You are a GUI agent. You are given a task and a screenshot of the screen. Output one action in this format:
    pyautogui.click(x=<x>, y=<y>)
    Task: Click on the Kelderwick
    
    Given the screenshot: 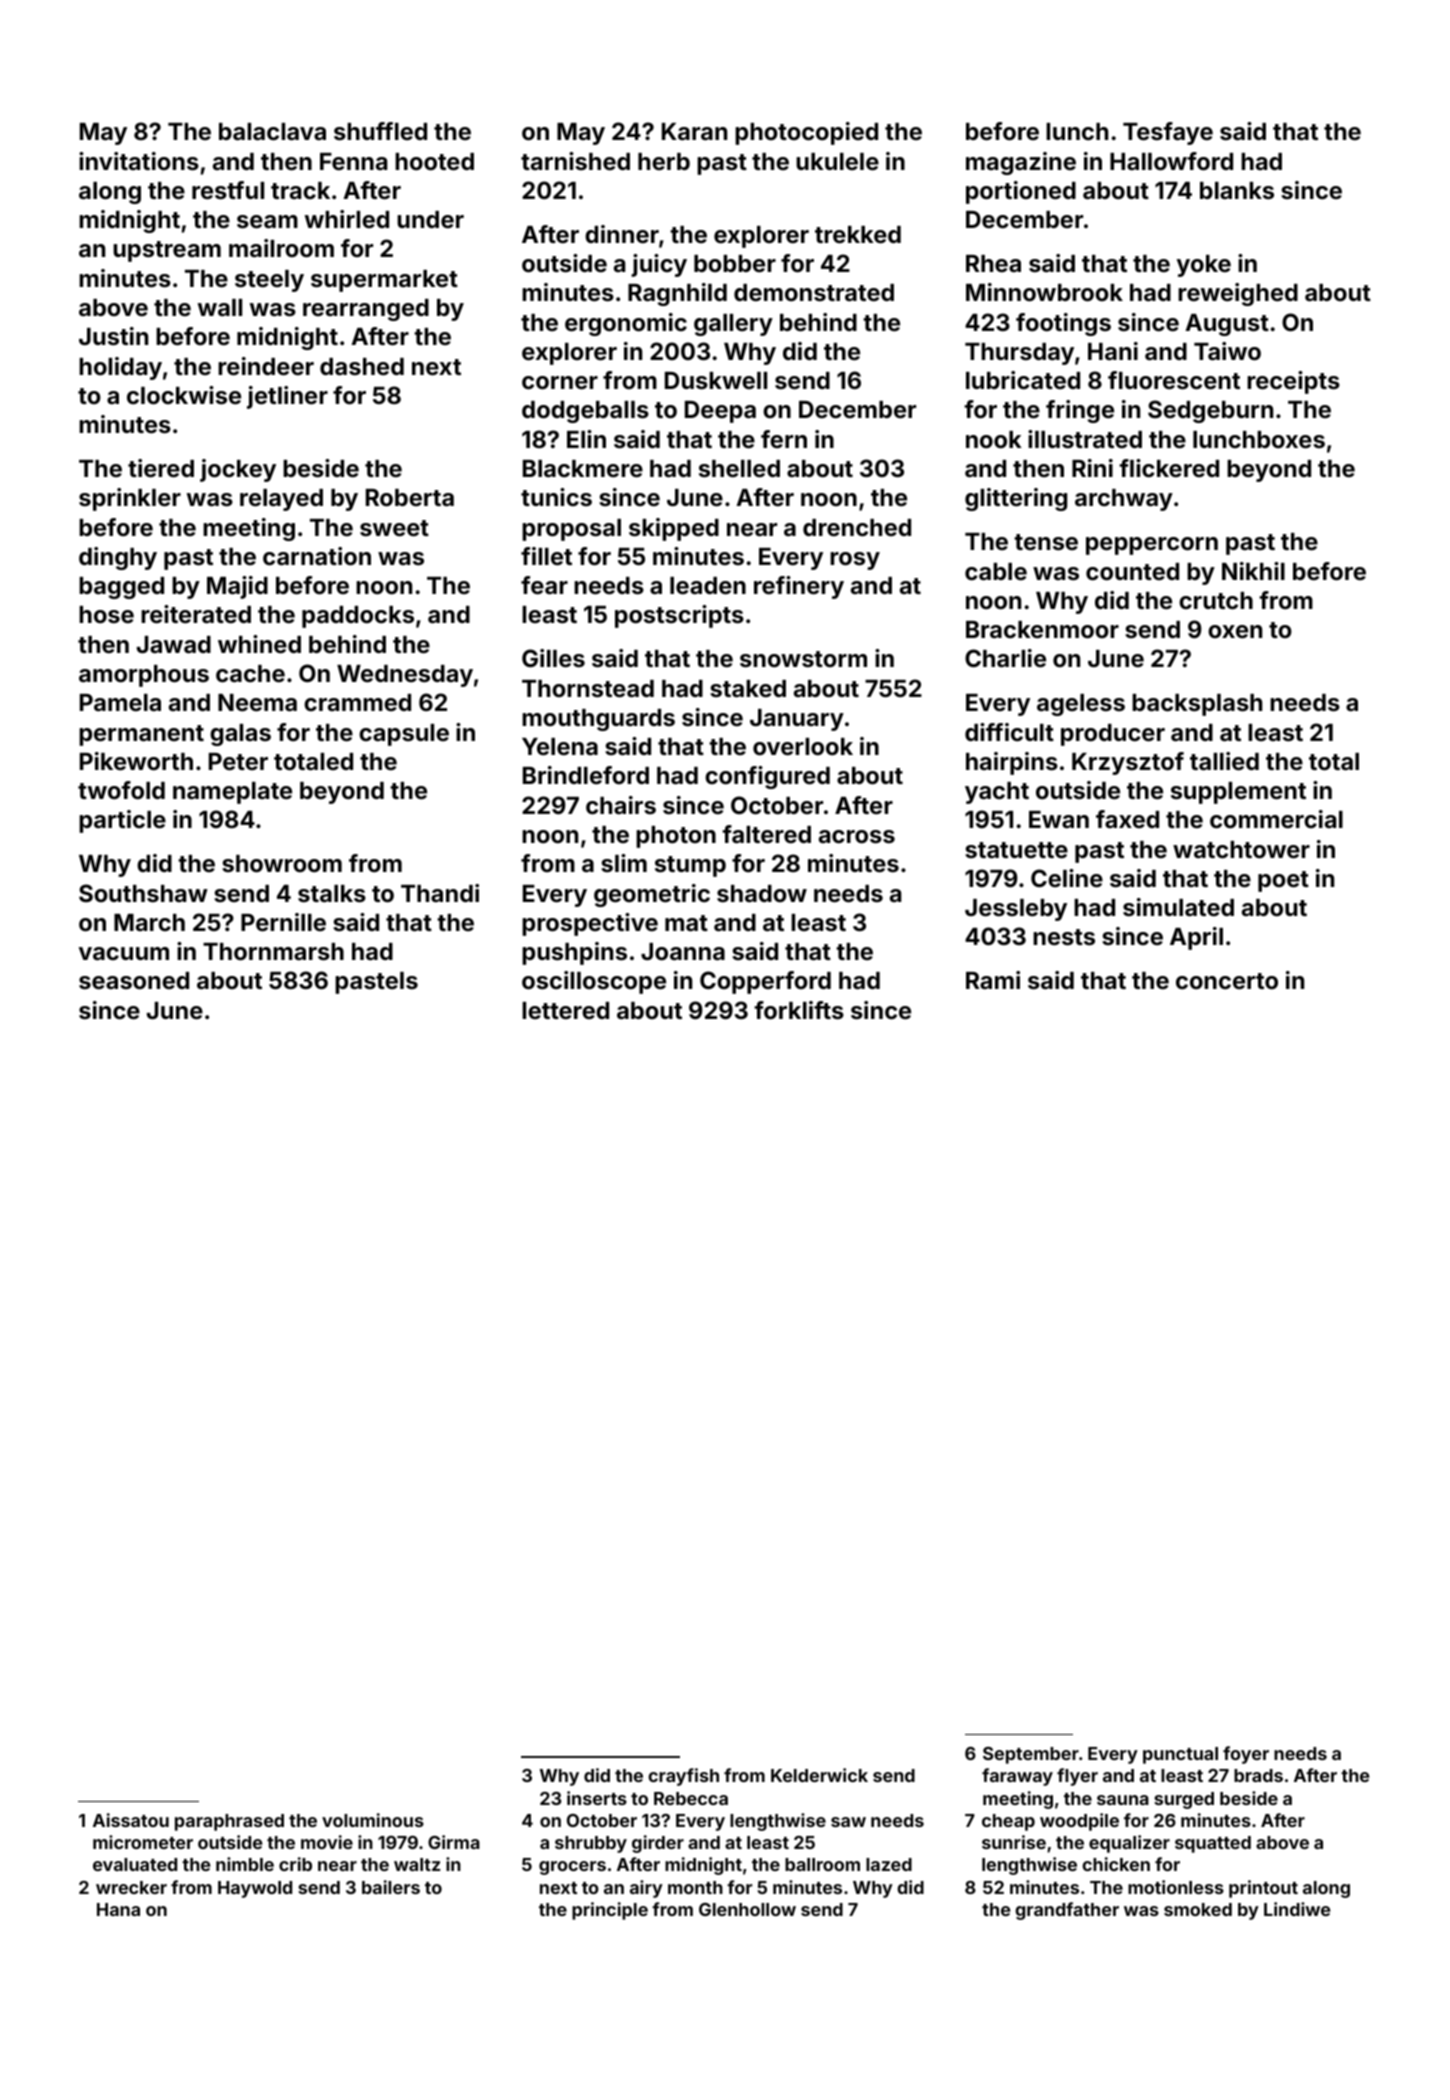 What is the action you would take?
    pyautogui.click(x=819, y=1775)
